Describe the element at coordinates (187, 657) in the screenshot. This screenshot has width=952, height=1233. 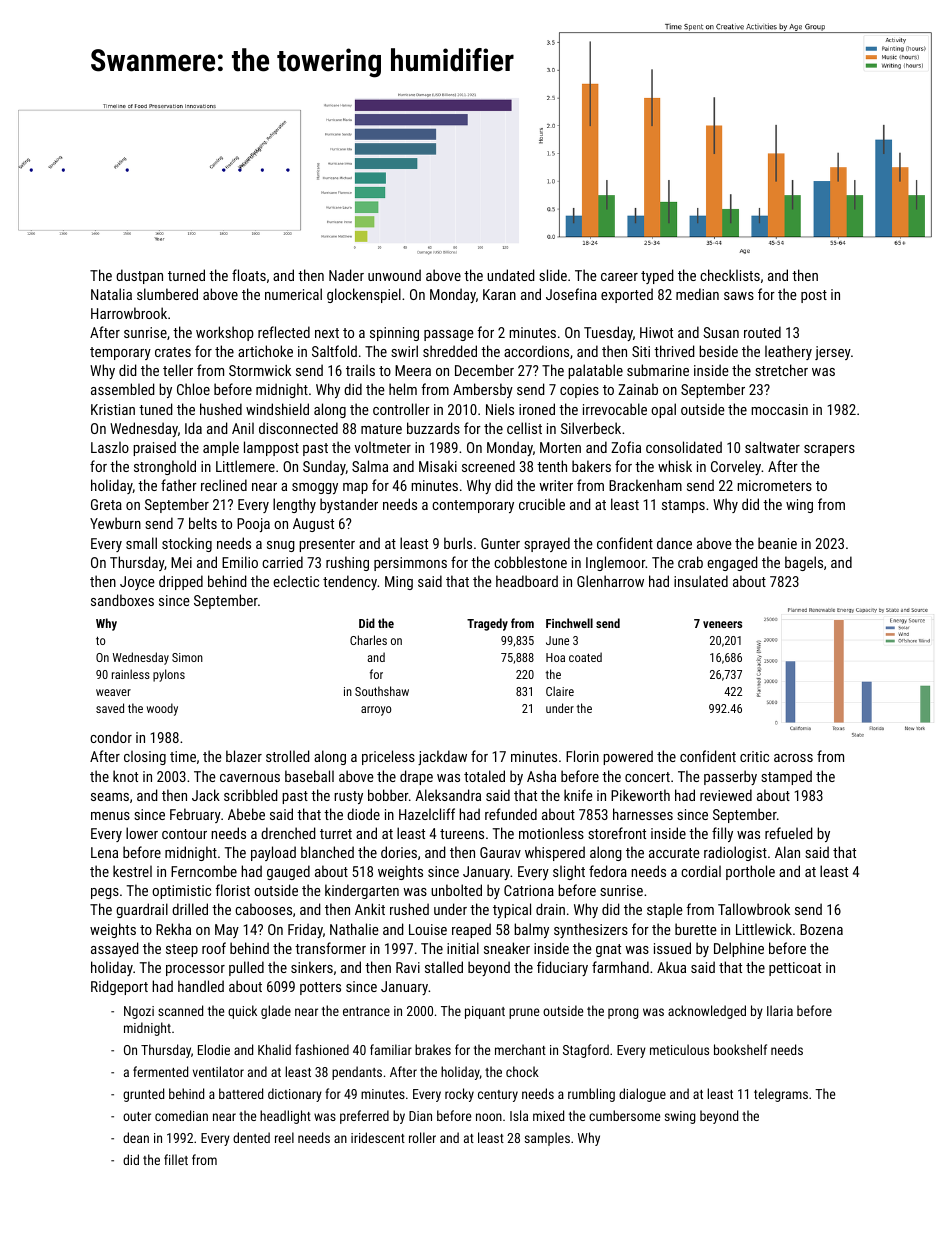
I see `Simon` at that location.
